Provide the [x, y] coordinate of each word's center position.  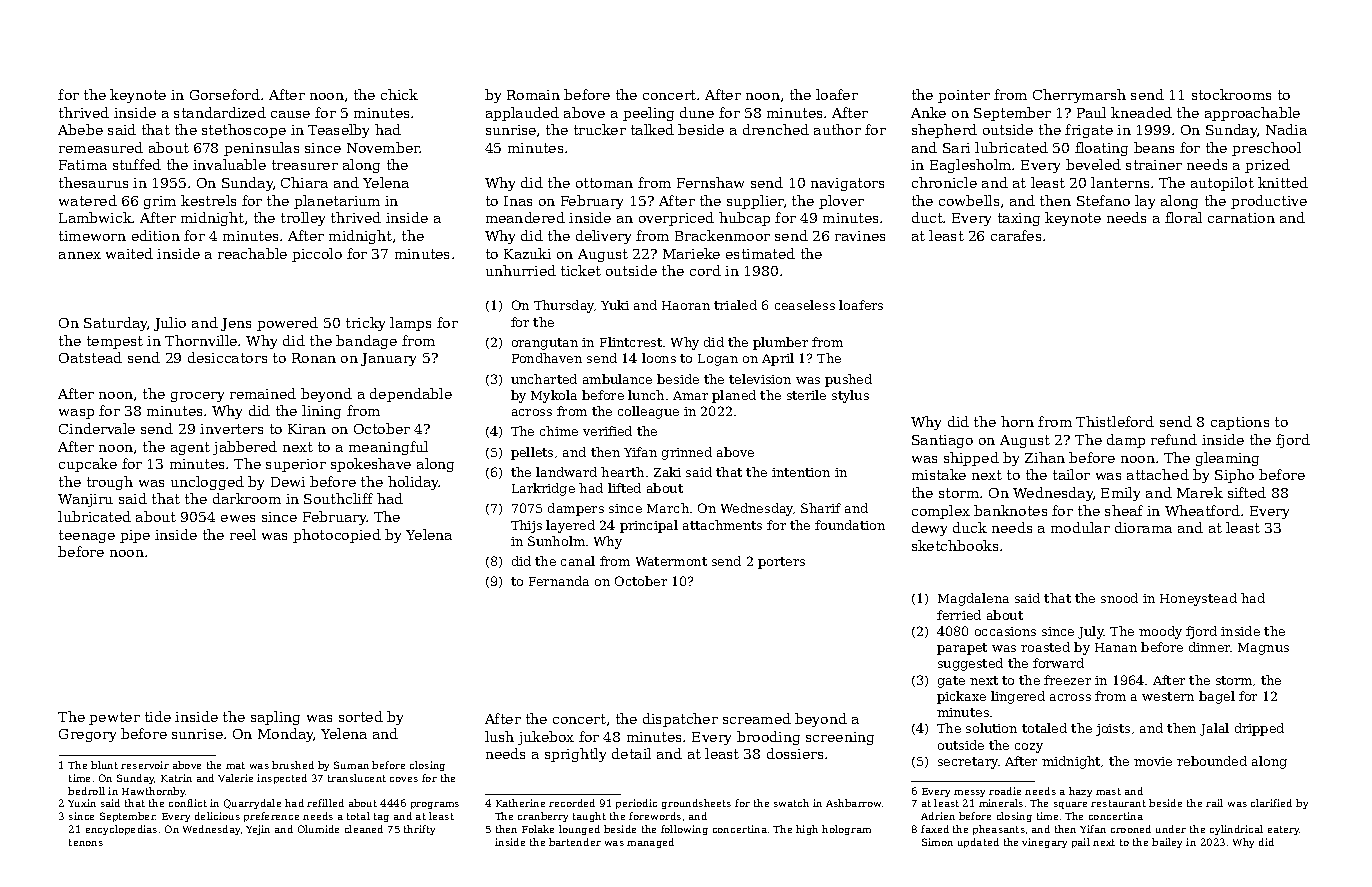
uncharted [544, 379]
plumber [780, 343]
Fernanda [559, 581]
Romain [533, 95]
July [1091, 632]
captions [1240, 423]
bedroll [86, 791]
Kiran [307, 429]
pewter [114, 718]
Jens [236, 324]
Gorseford [225, 94]
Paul [1091, 112]
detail [631, 753]
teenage [87, 536]
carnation [1241, 218]
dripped [1259, 729]
